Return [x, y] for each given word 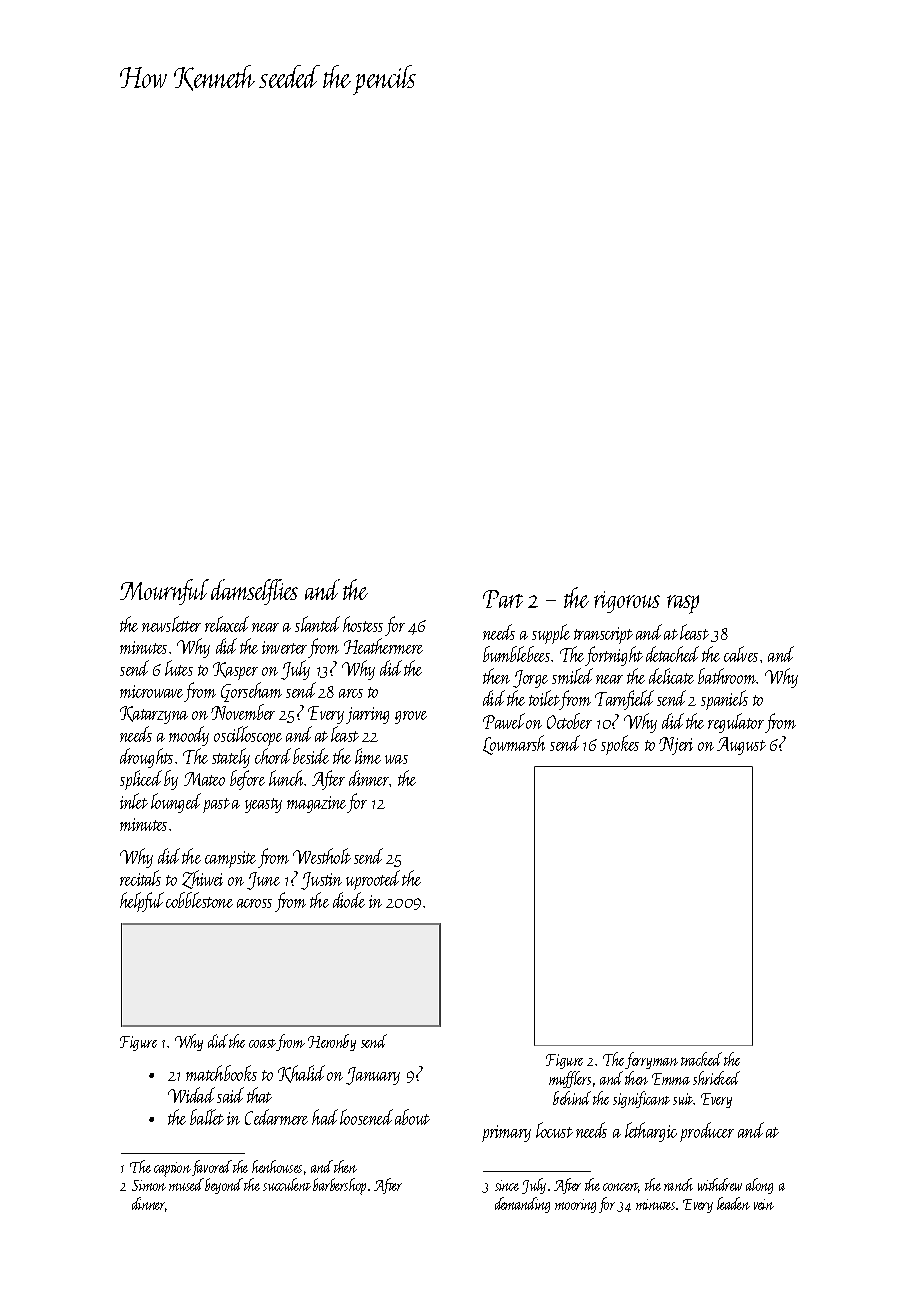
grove [411, 717]
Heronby [332, 1042]
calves [741, 654]
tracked [701, 1059]
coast [263, 1045]
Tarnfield [624, 700]
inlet [134, 801]
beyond [224, 1186]
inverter [284, 647]
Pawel [504, 721]
